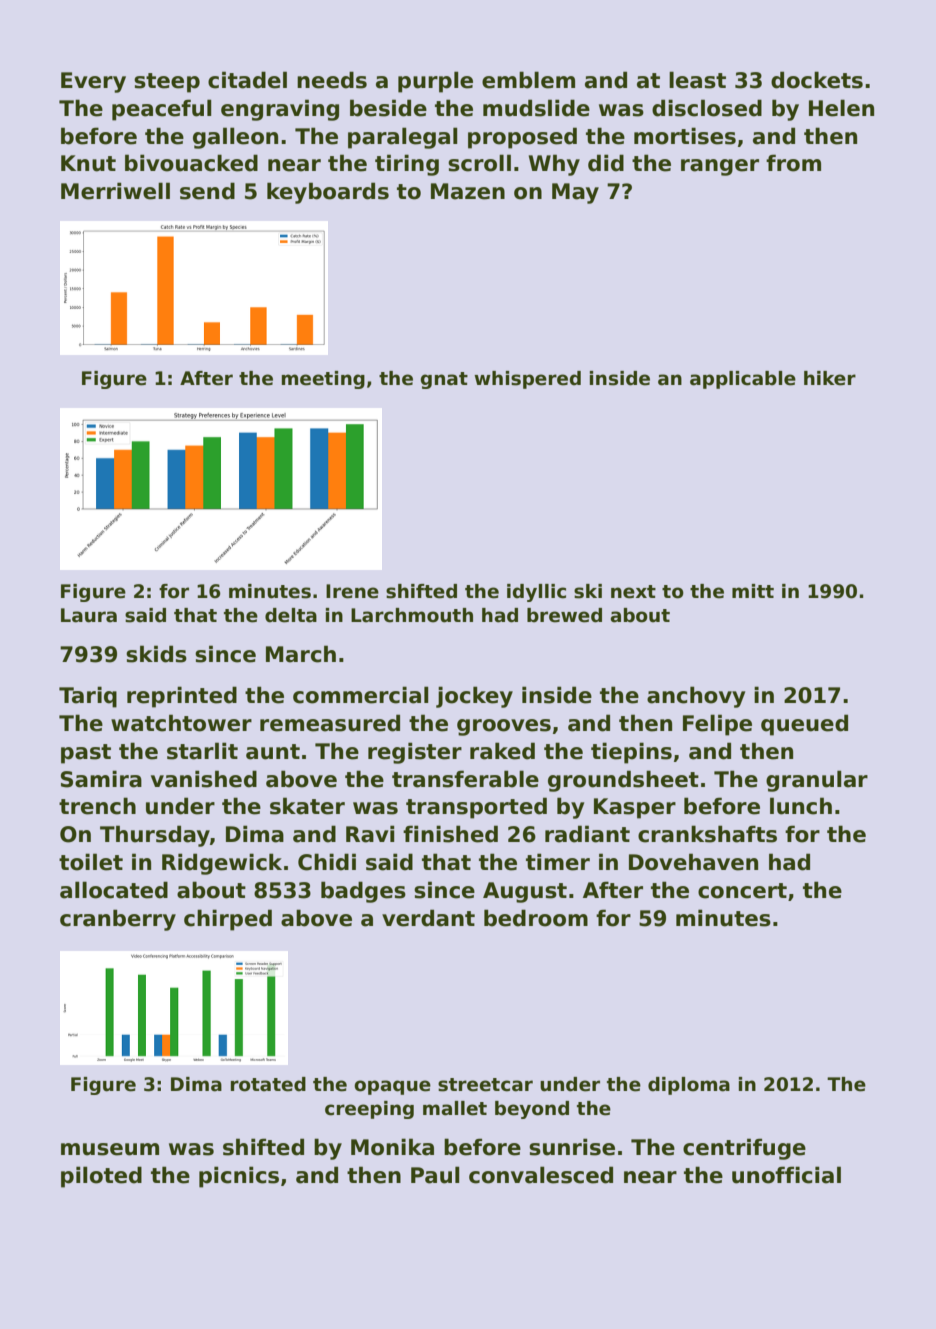 The height and width of the screenshot is (1329, 936). I want to click on transported, so click(476, 808).
